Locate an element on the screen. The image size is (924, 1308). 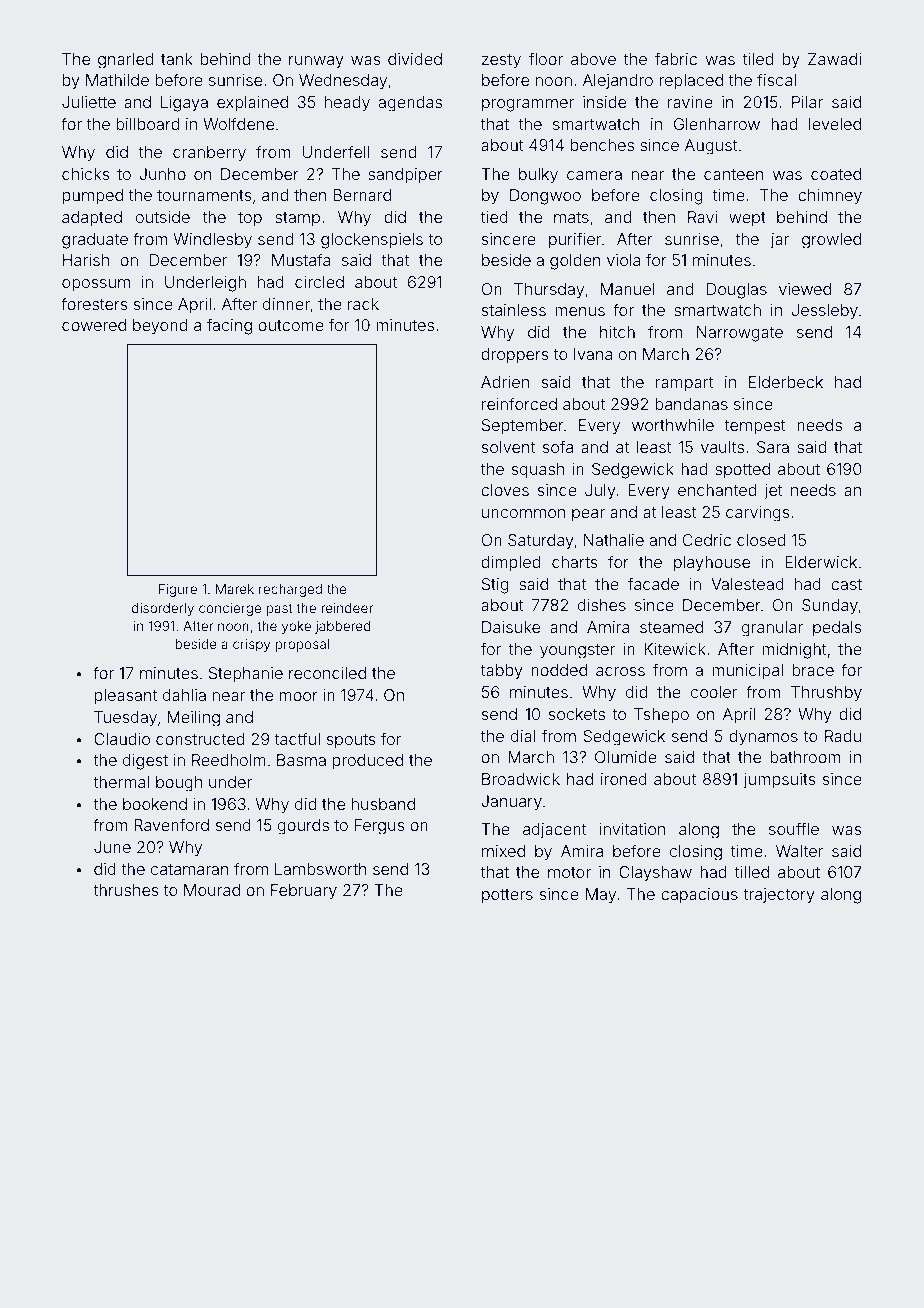
July is located at coordinates (600, 492).
